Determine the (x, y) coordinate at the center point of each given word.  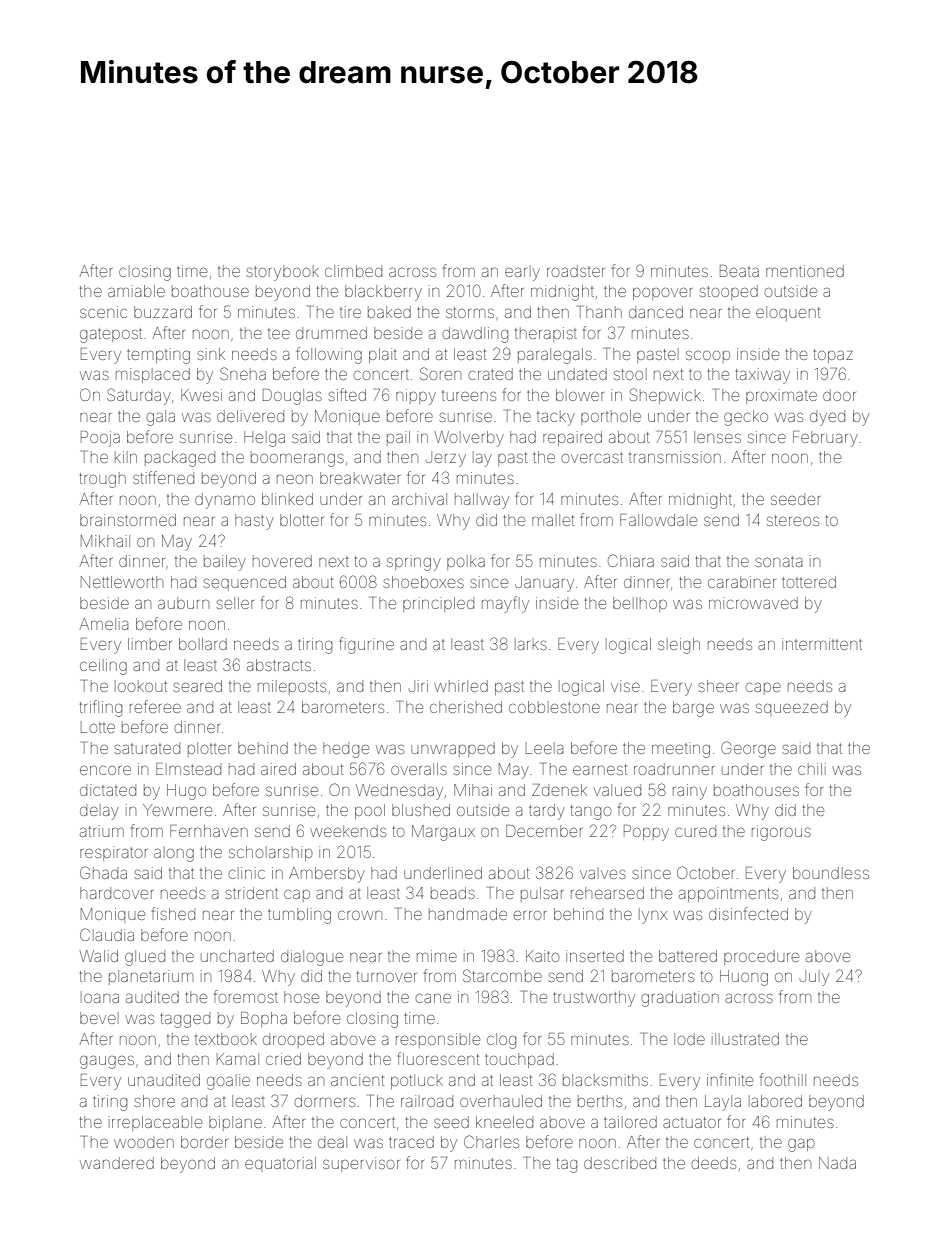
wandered (117, 1163)
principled (438, 604)
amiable (136, 291)
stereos (793, 520)
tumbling (299, 916)
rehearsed (607, 893)
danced (656, 312)
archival (419, 499)
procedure (761, 957)
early (522, 273)
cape (763, 688)
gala (161, 418)
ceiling (103, 667)
